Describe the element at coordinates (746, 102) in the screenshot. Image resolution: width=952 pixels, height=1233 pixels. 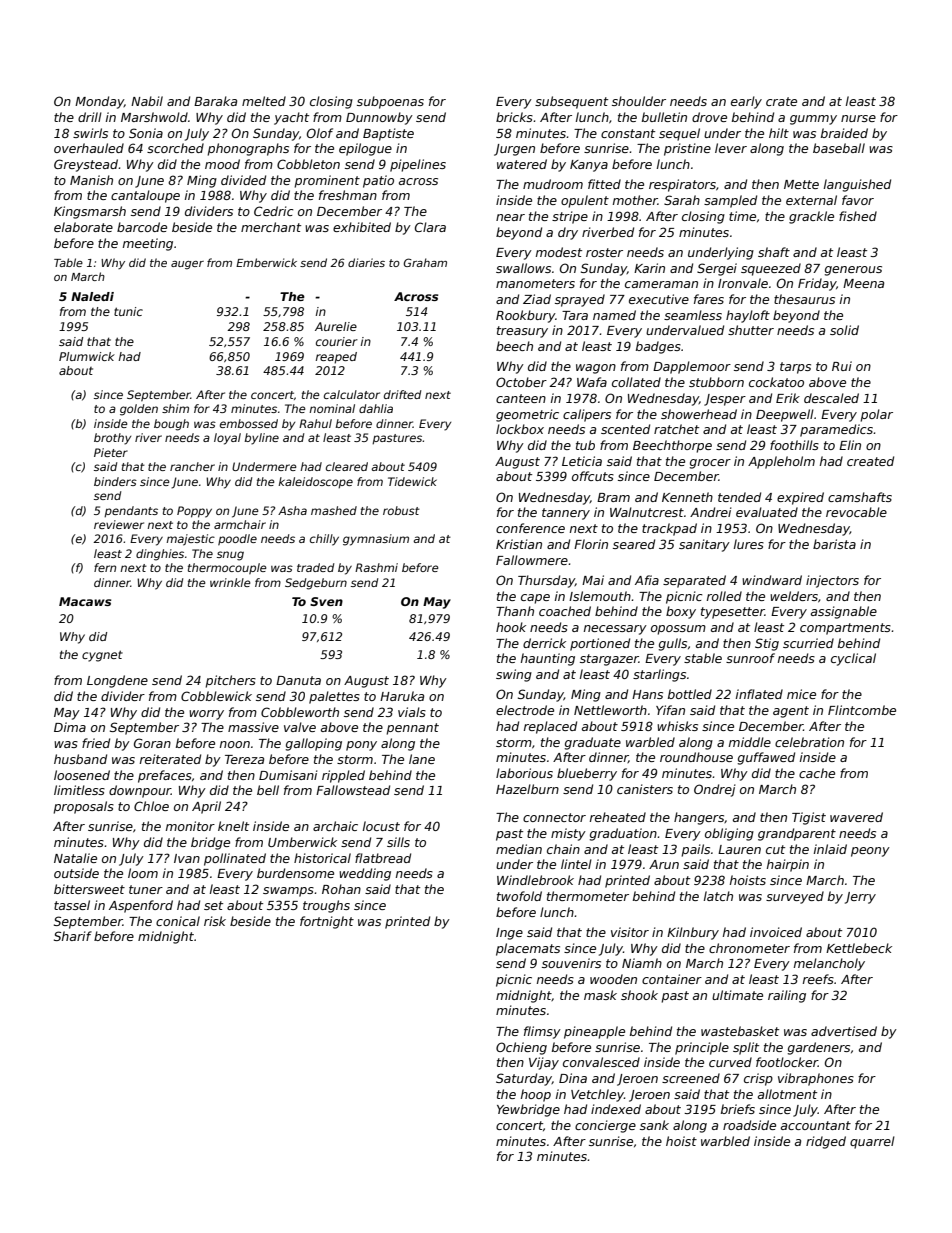
I see `early` at that location.
